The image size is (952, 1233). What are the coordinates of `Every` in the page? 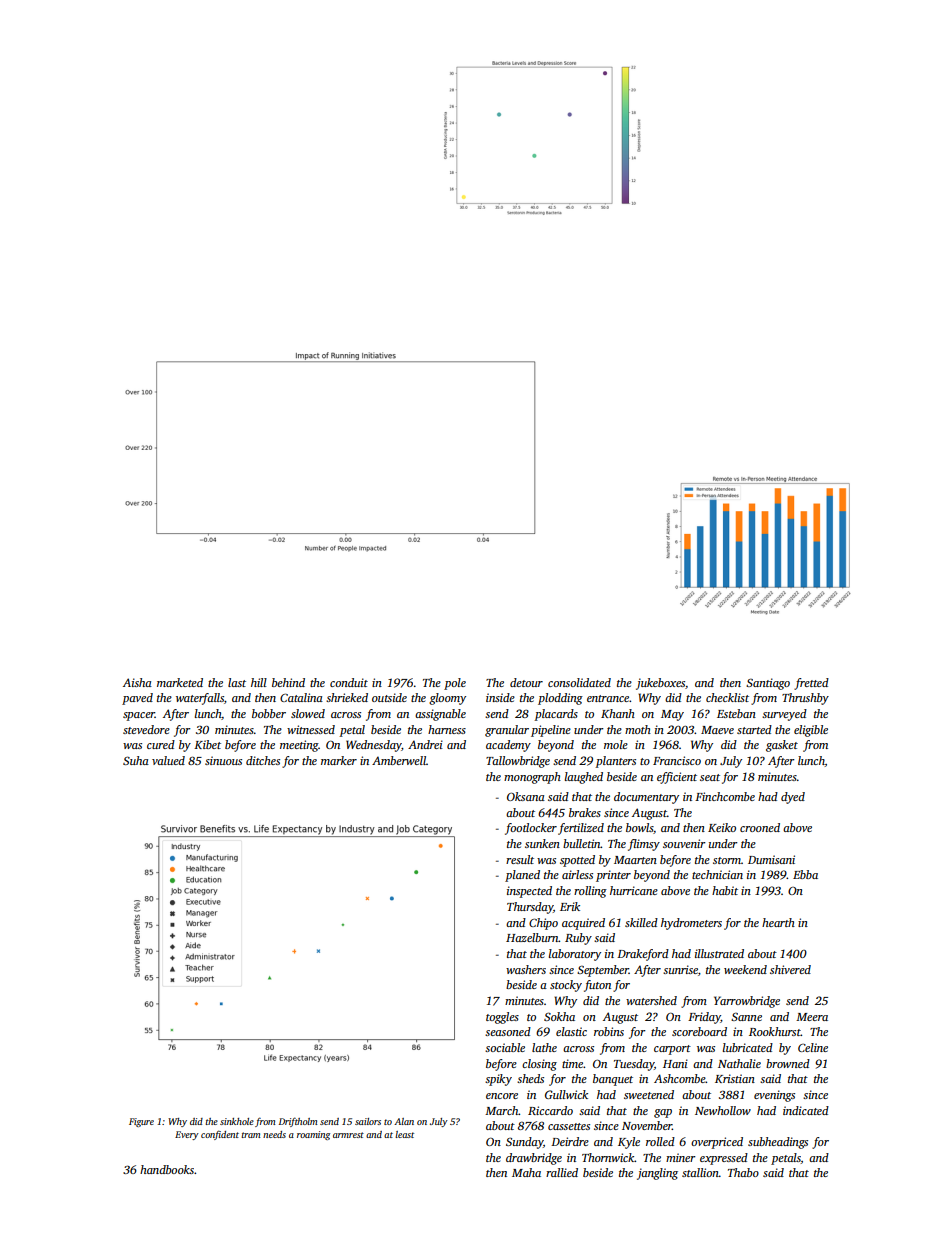 It's located at (187, 1135).
